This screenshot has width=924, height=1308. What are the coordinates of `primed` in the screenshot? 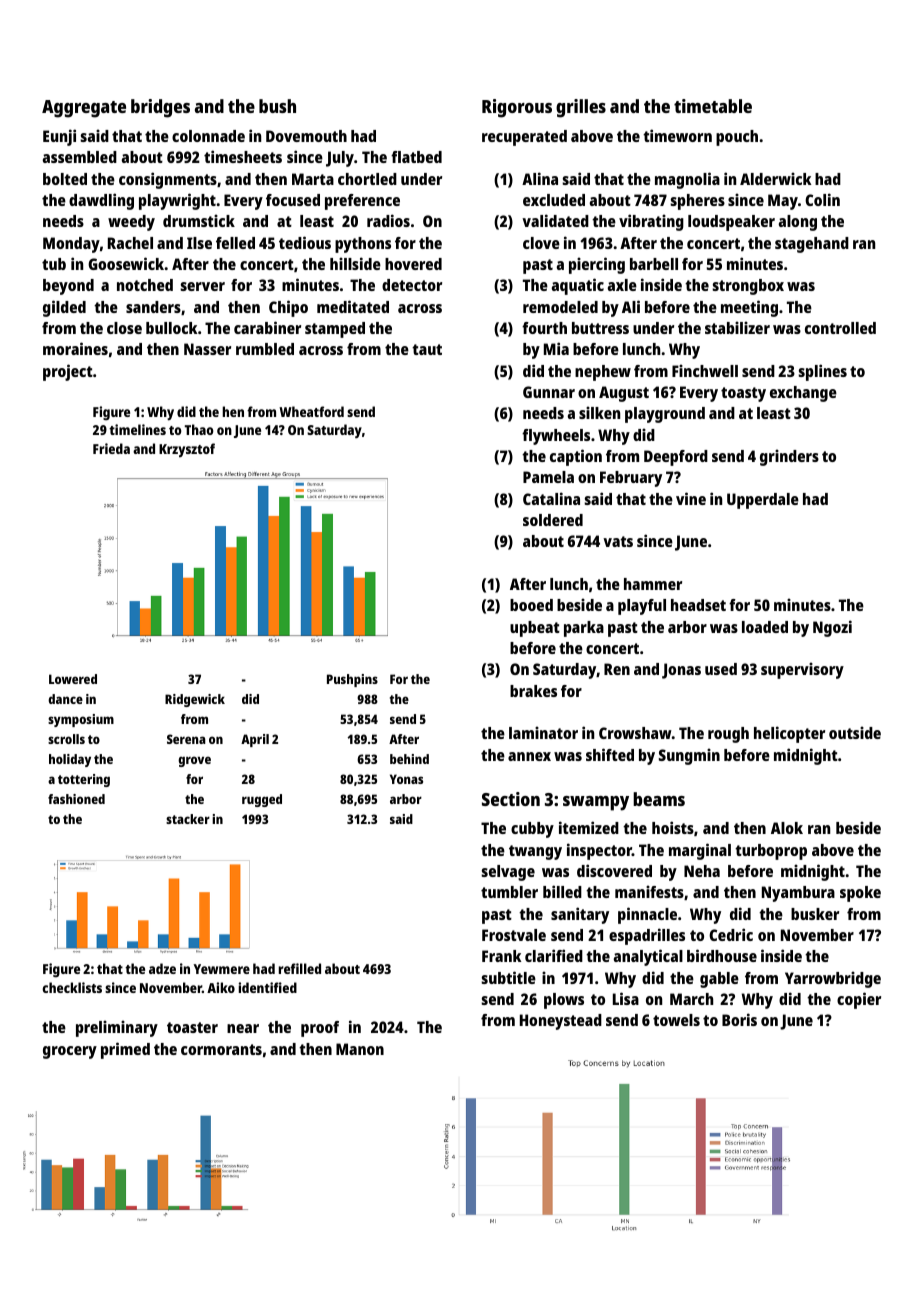 It's located at (125, 1050).
